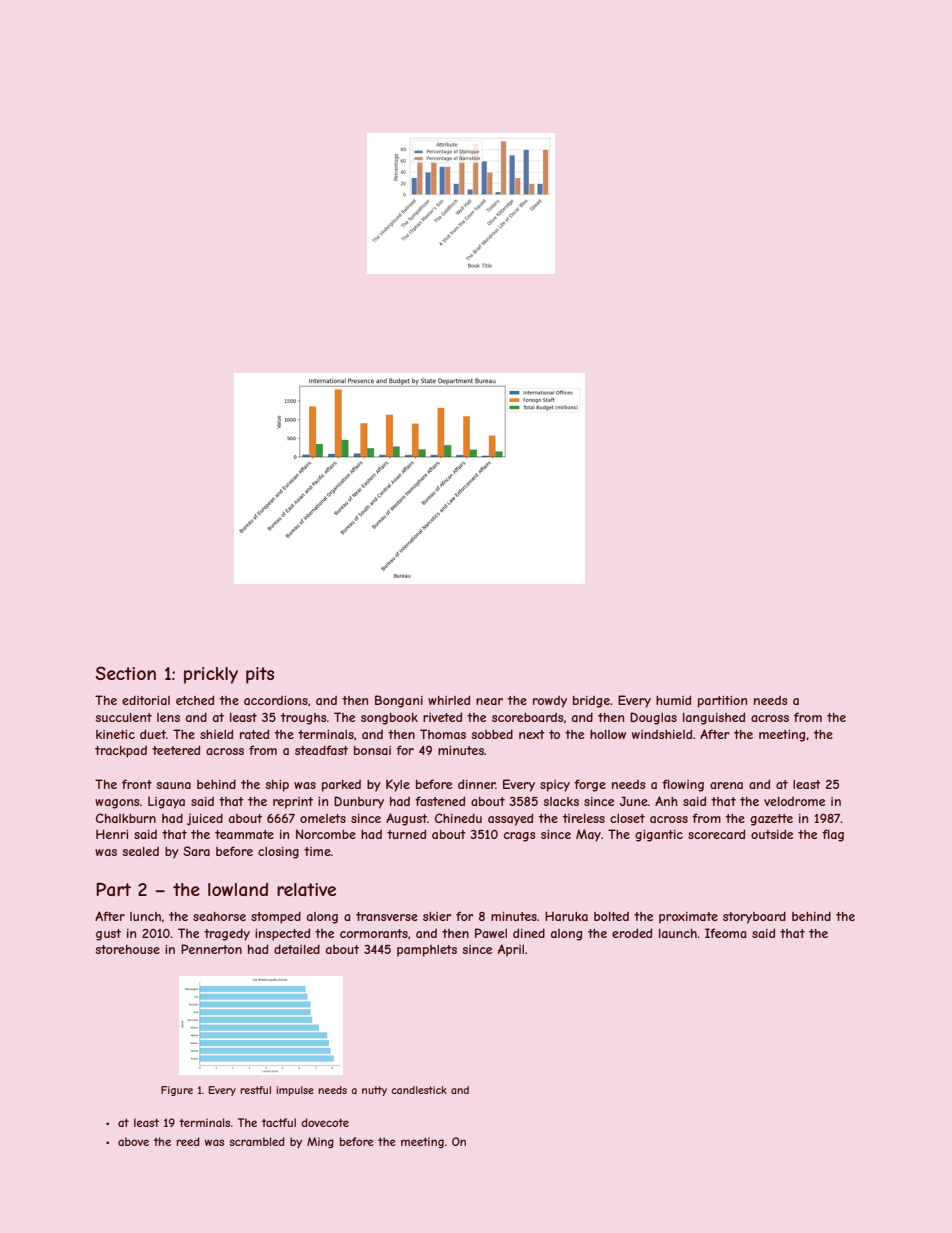 The height and width of the screenshot is (1233, 952). What do you see at coordinates (321, 750) in the screenshot?
I see `steadfast` at bounding box center [321, 750].
